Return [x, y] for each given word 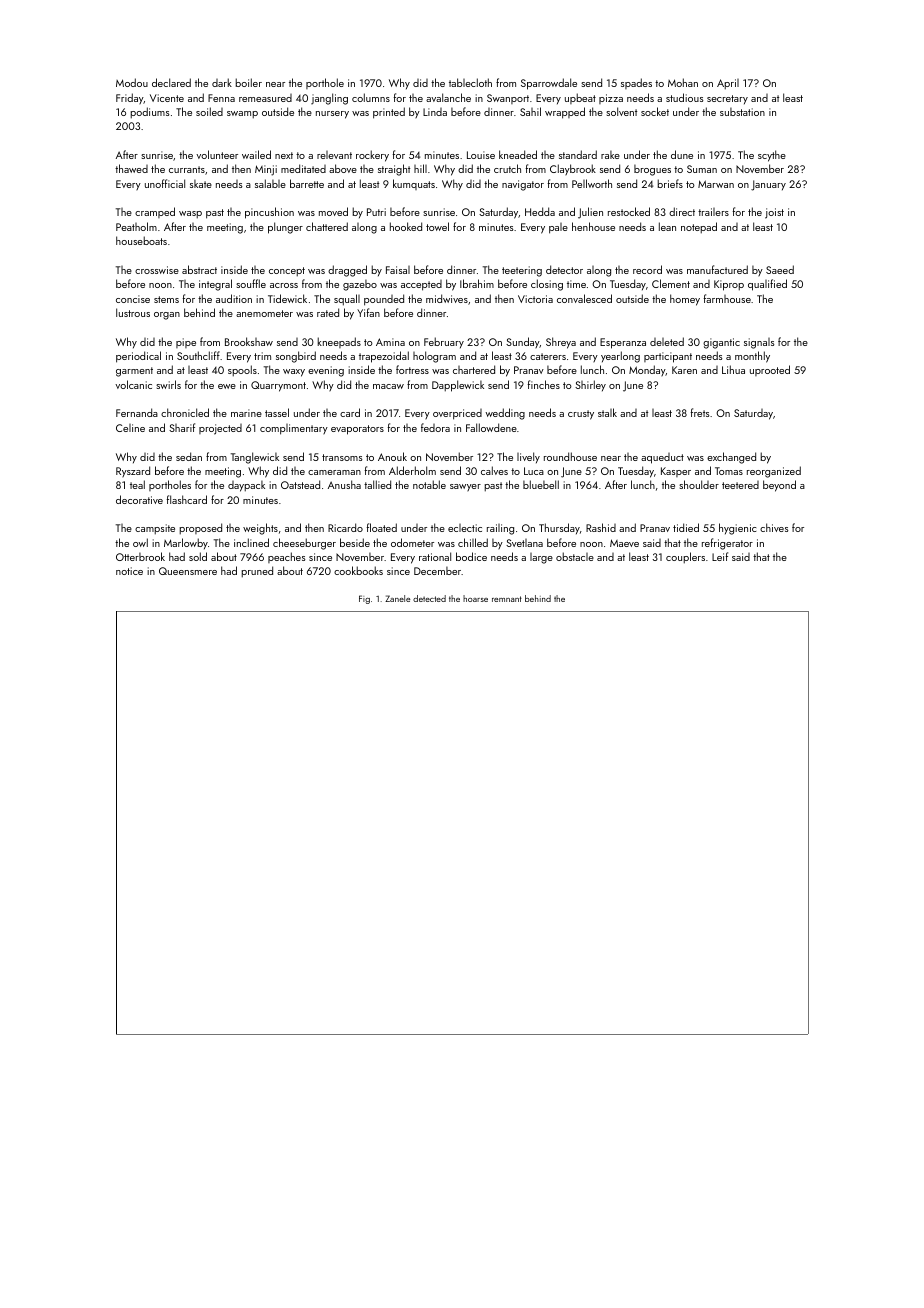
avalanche [448, 97]
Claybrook [573, 169]
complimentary [294, 429]
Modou [132, 82]
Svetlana [524, 543]
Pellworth [592, 183]
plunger [285, 228]
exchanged [731, 458]
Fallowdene [491, 427]
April [728, 84]
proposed [200, 529]
